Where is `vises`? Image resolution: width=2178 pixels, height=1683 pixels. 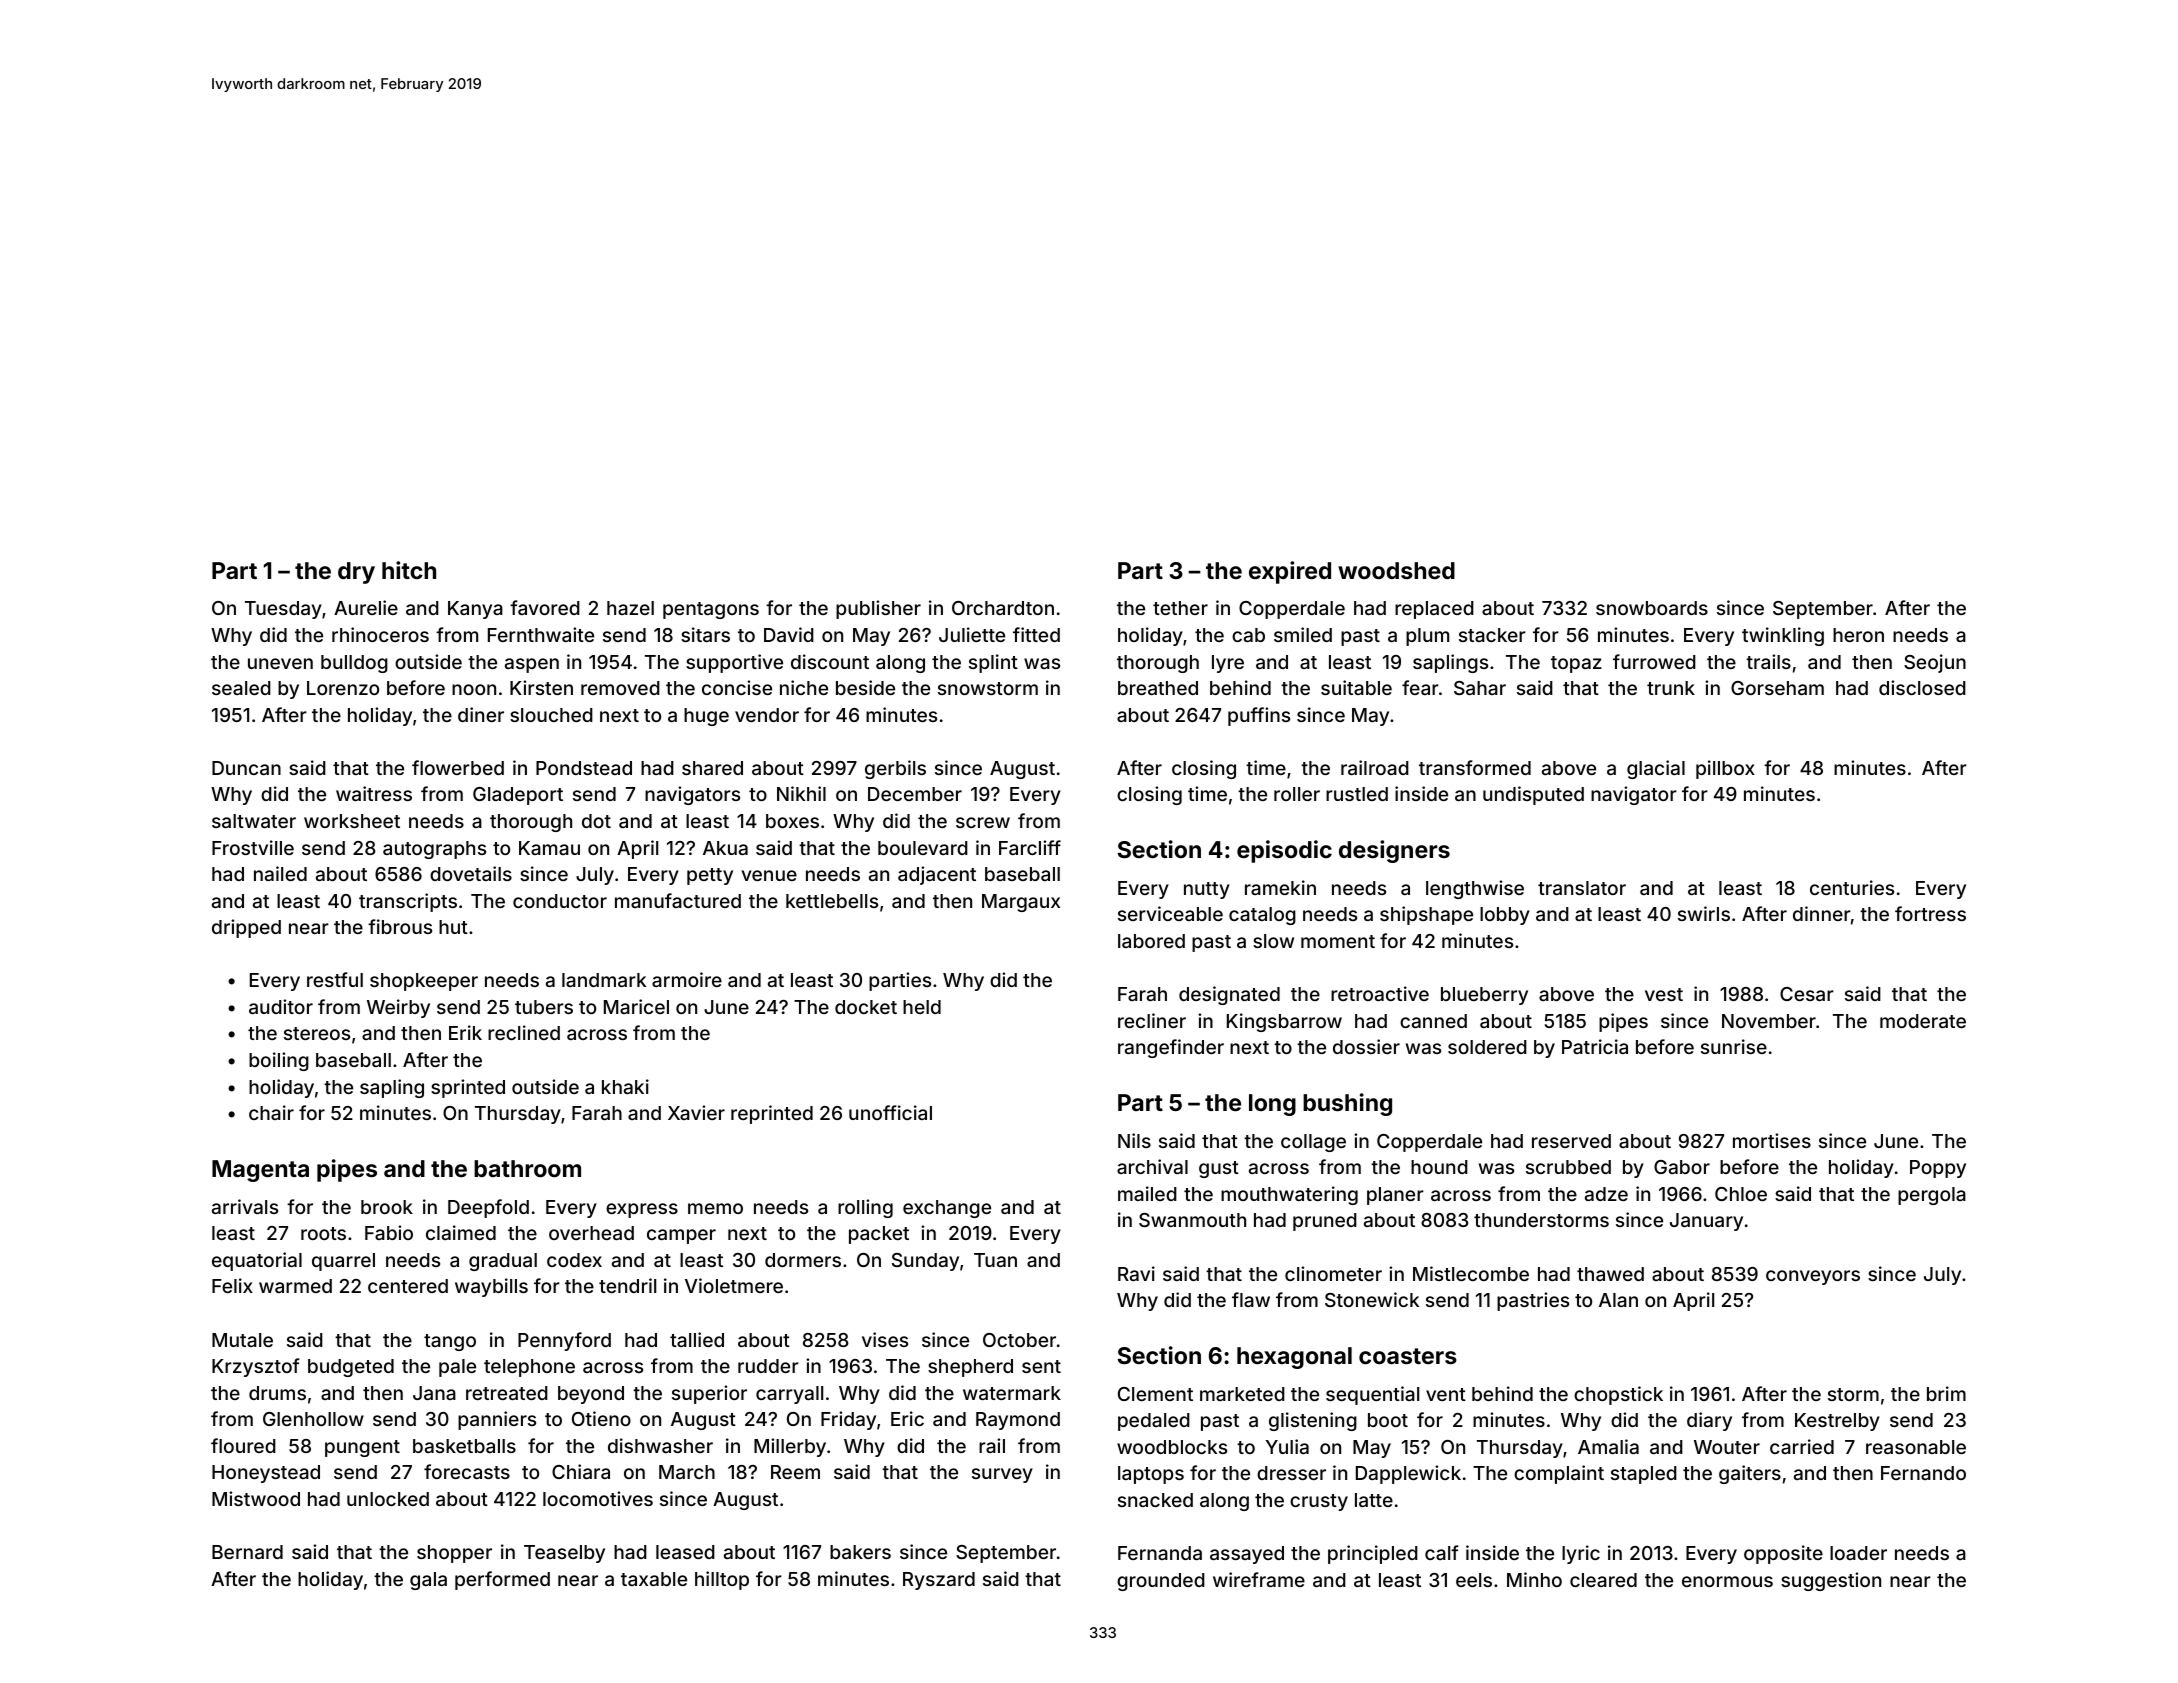
vises is located at coordinates (885, 1339).
